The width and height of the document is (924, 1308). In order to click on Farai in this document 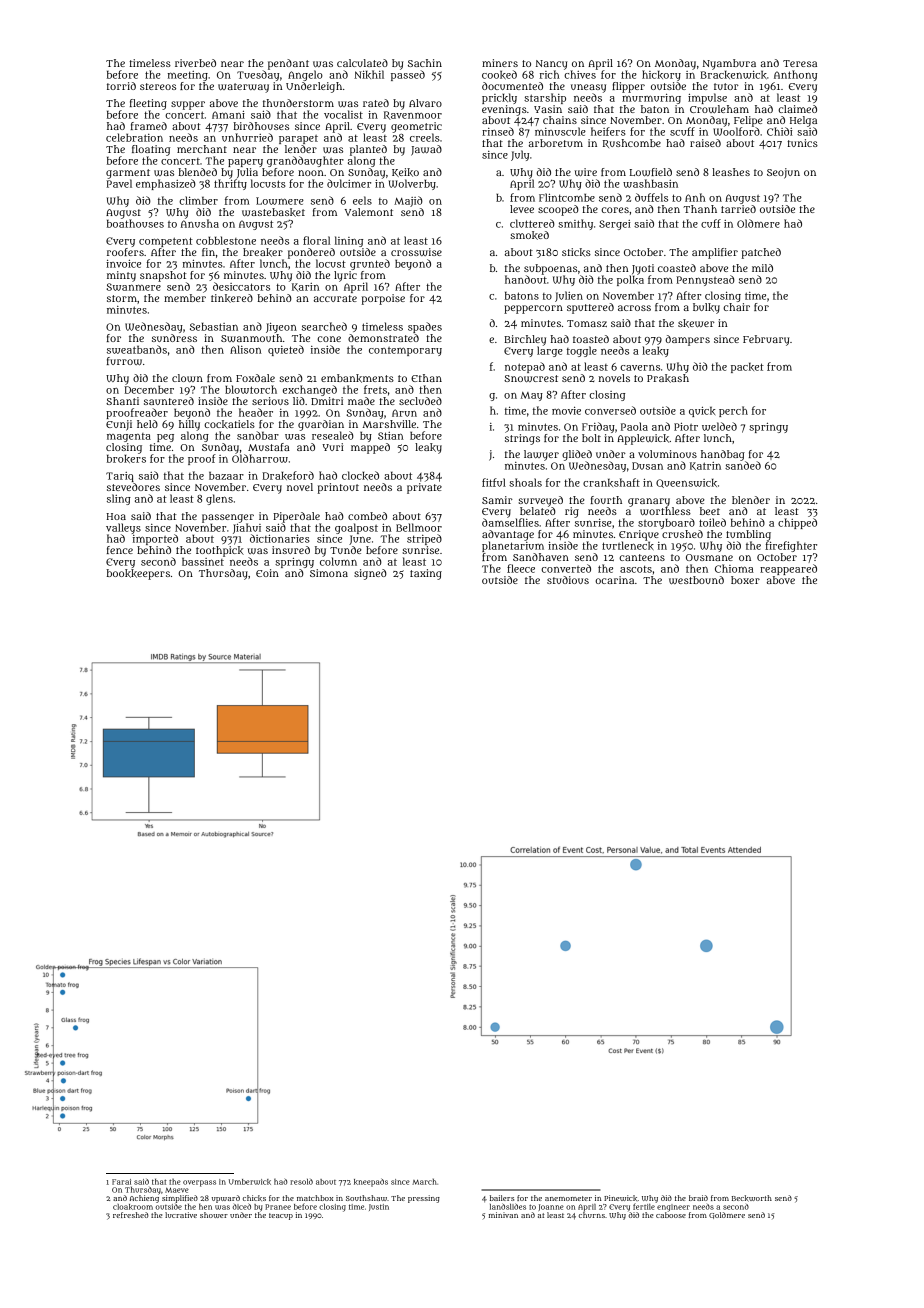, I will do `click(121, 1182)`.
